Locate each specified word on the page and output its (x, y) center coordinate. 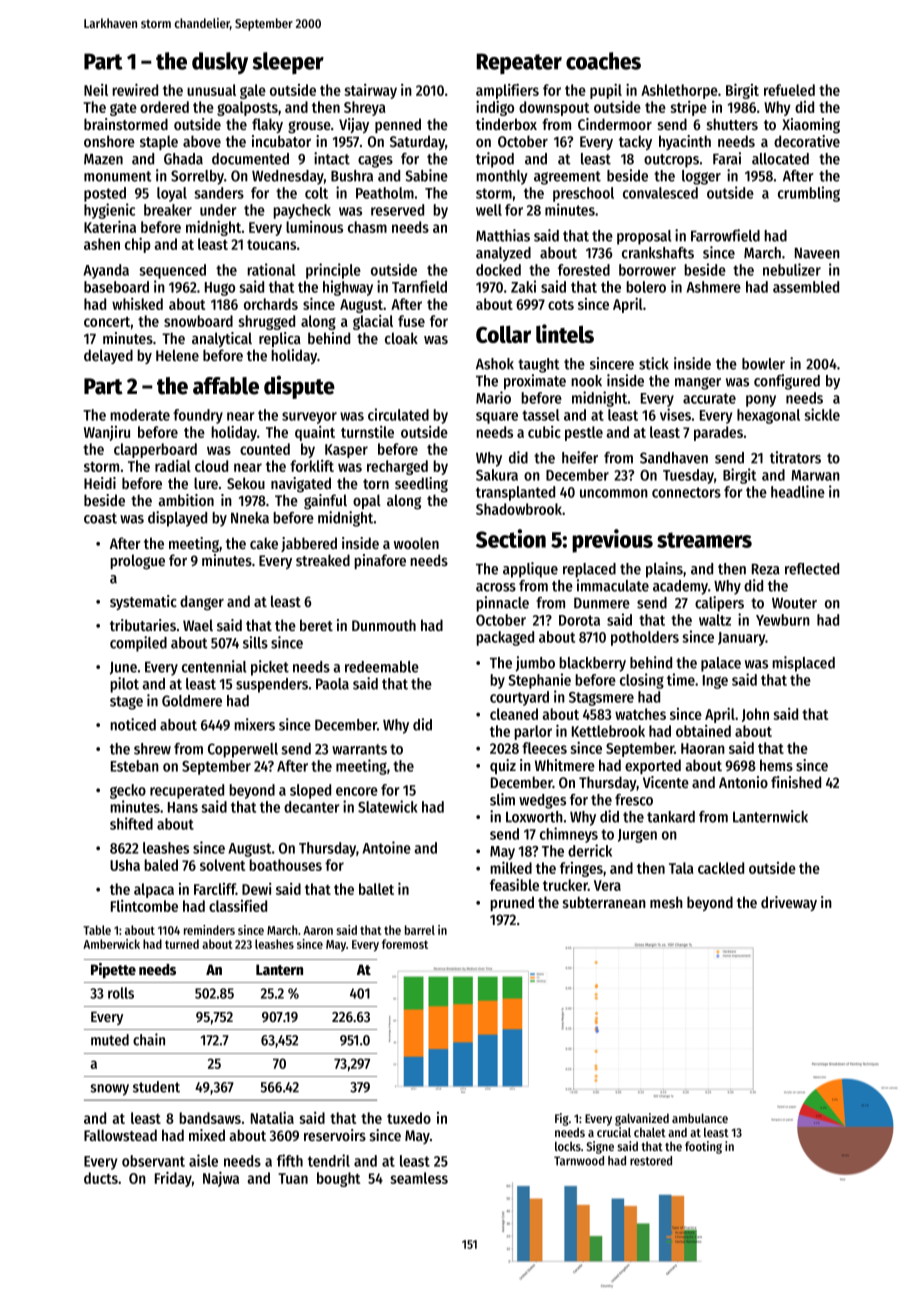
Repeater (519, 63)
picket (270, 668)
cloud (211, 466)
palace (721, 664)
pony (761, 401)
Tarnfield (419, 286)
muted (110, 1040)
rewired (135, 89)
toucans (271, 245)
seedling (421, 485)
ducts (101, 1178)
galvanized (642, 1119)
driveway (789, 903)
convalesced (660, 193)
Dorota (579, 620)
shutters (732, 124)
